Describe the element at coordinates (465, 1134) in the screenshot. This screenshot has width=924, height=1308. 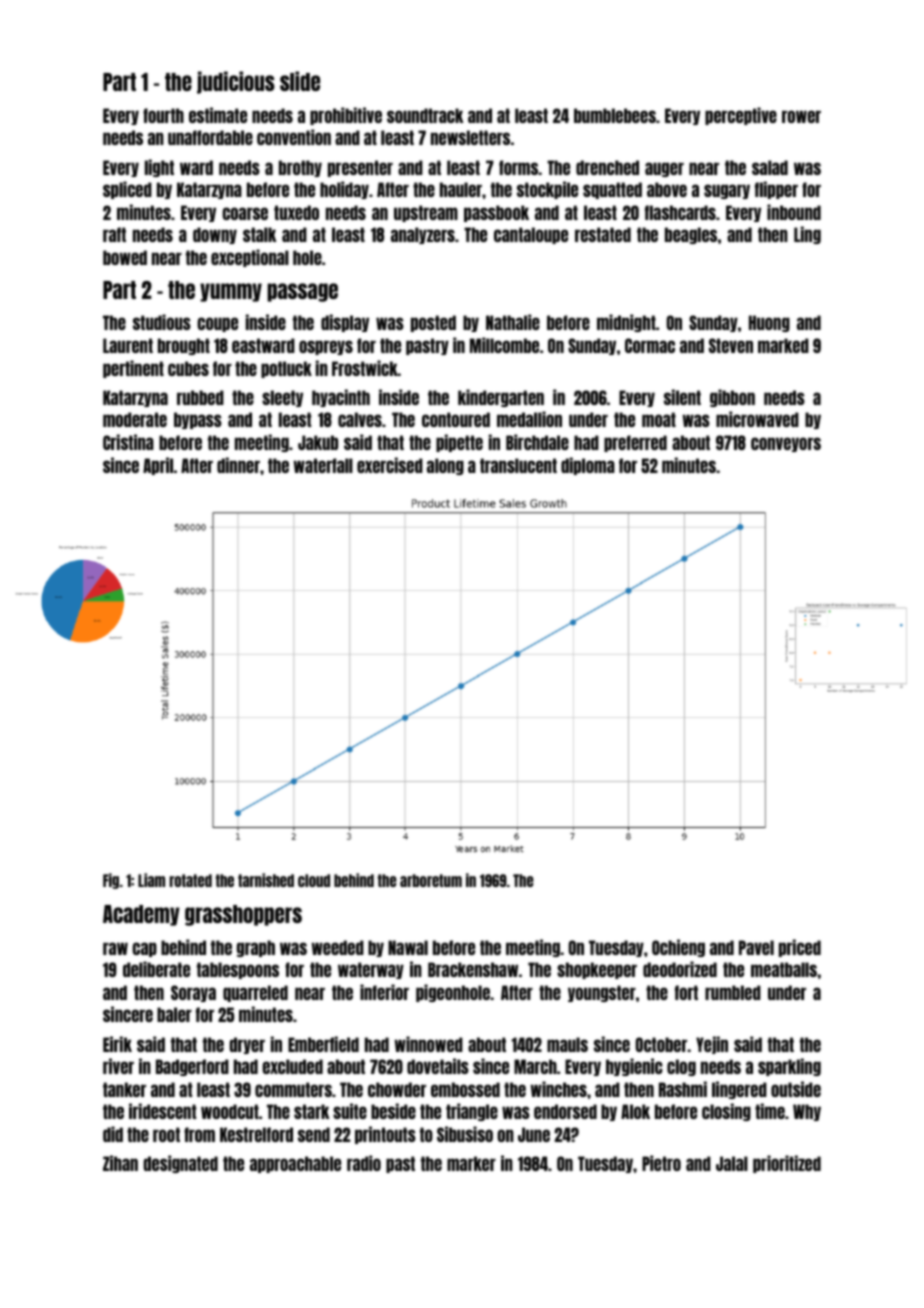
I see `Sibusiso` at that location.
